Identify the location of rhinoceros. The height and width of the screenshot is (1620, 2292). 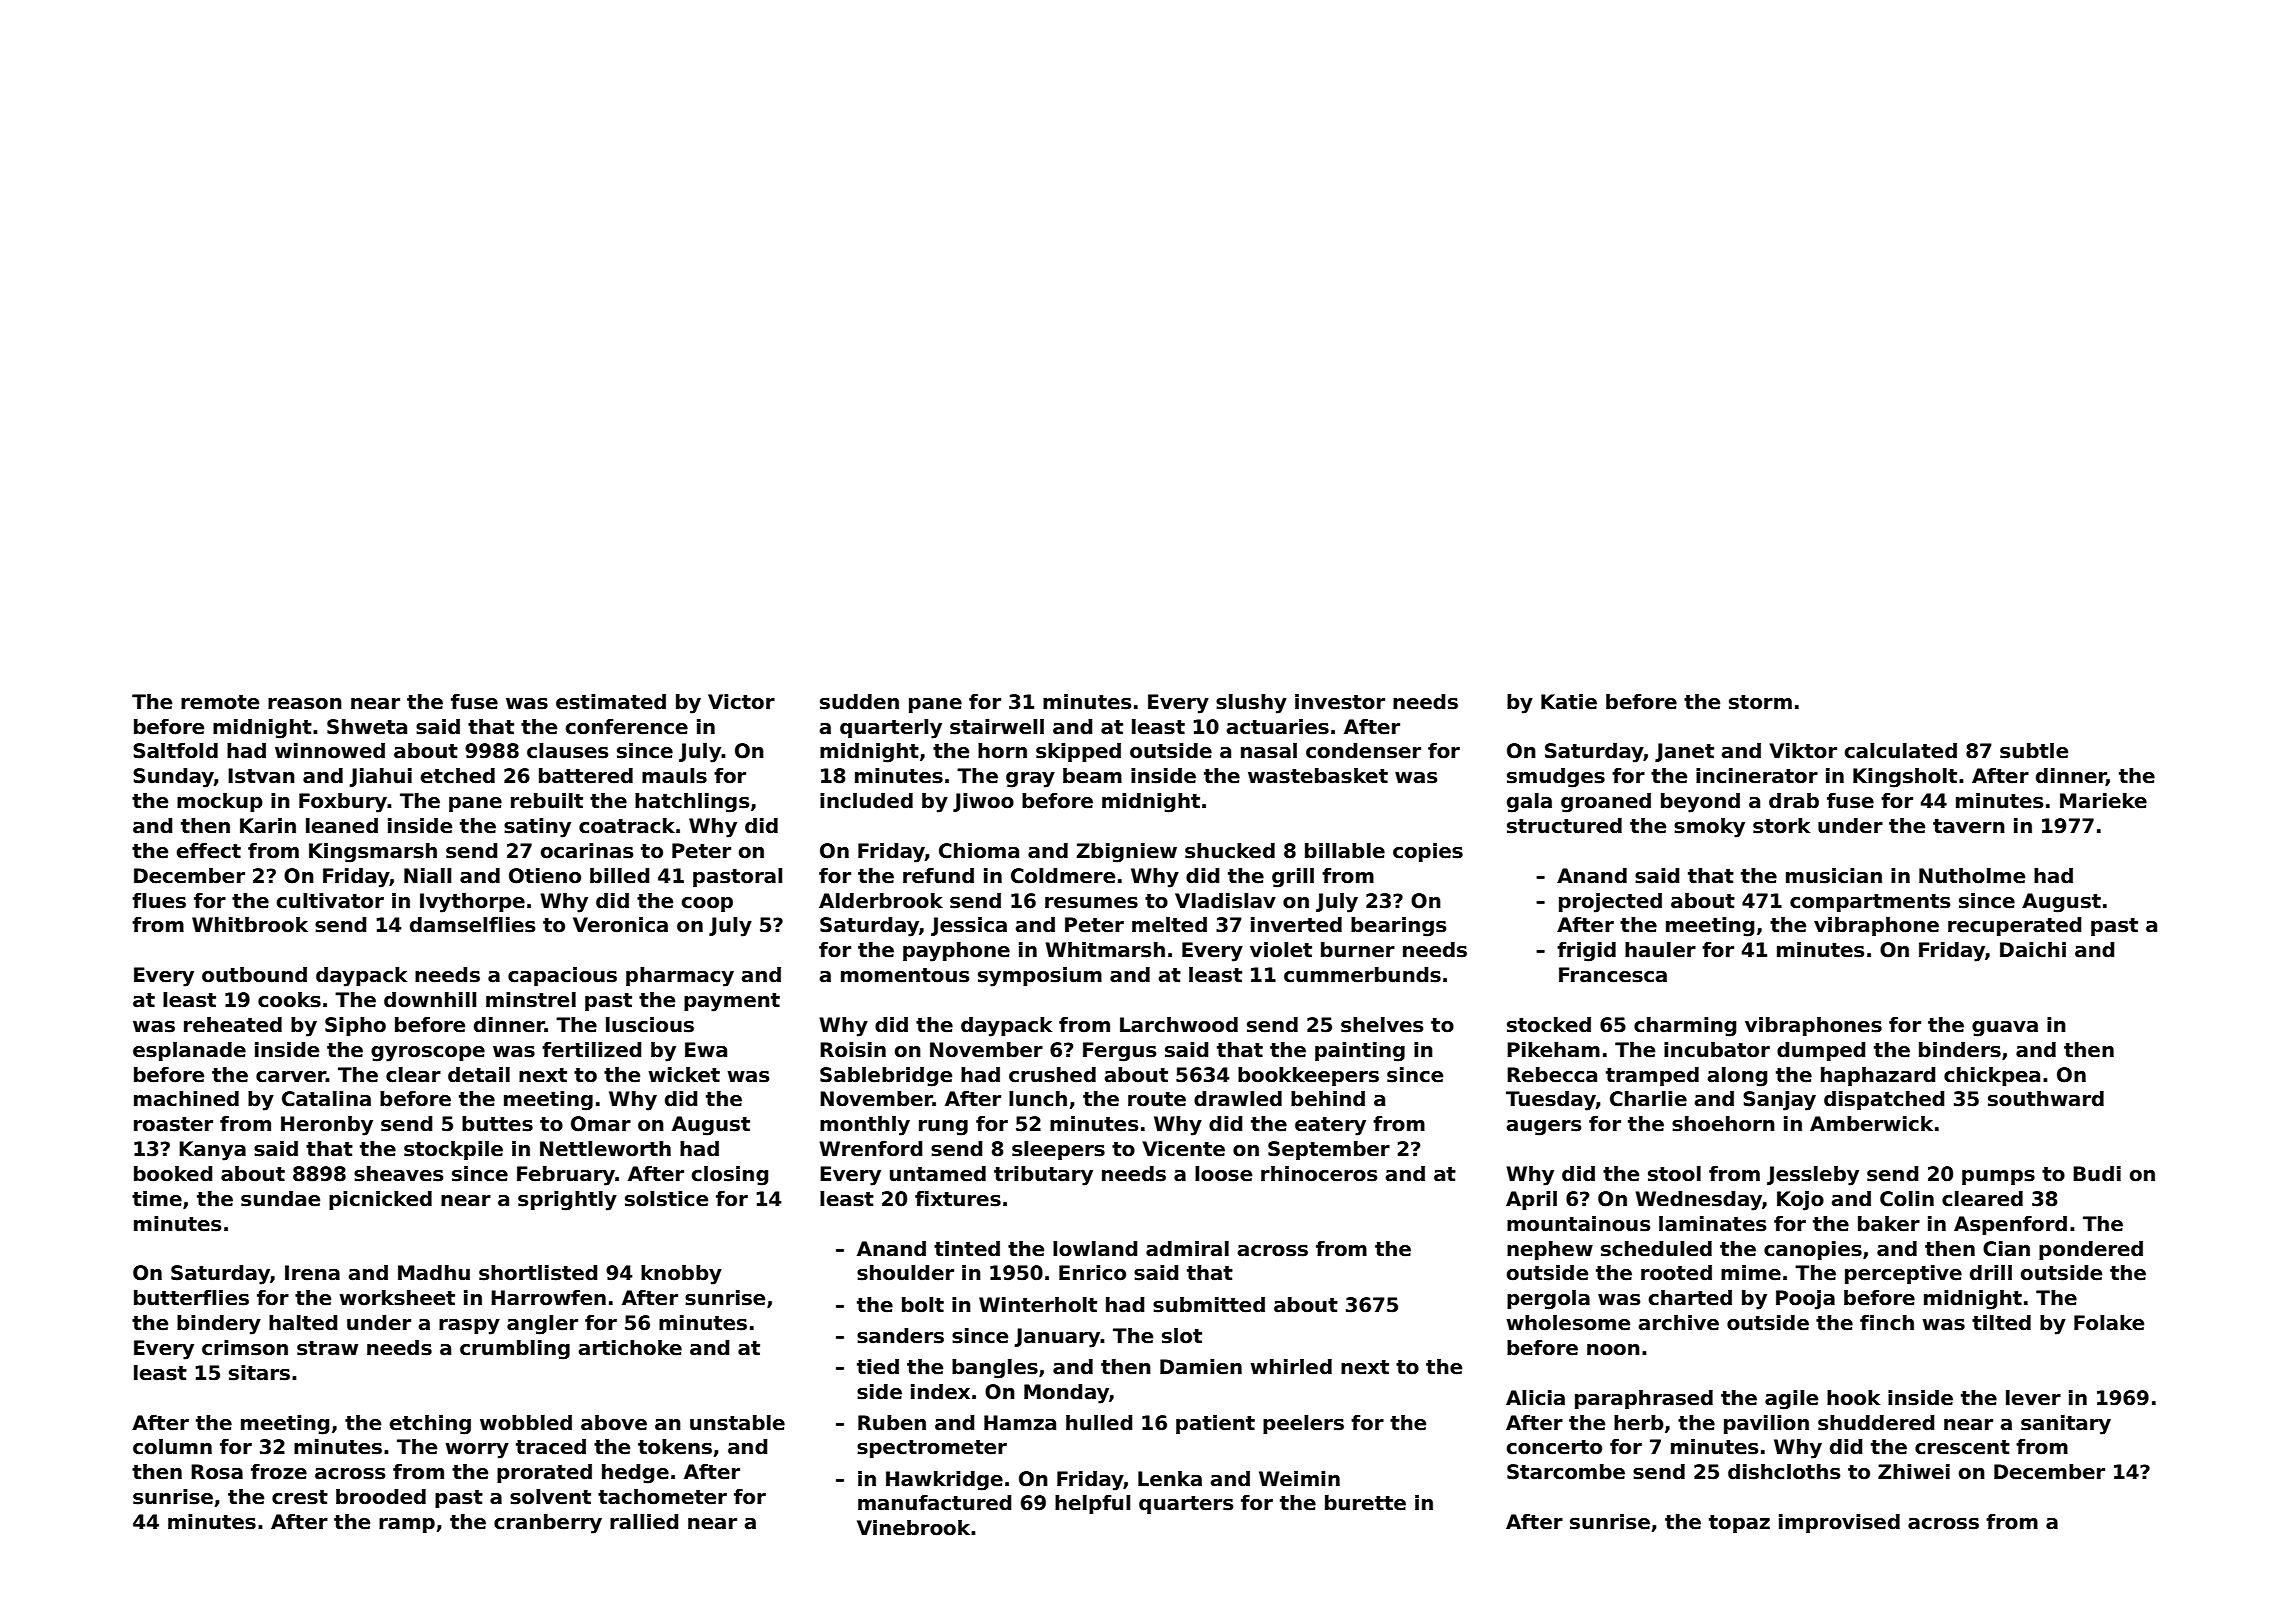
(1319, 1174).
